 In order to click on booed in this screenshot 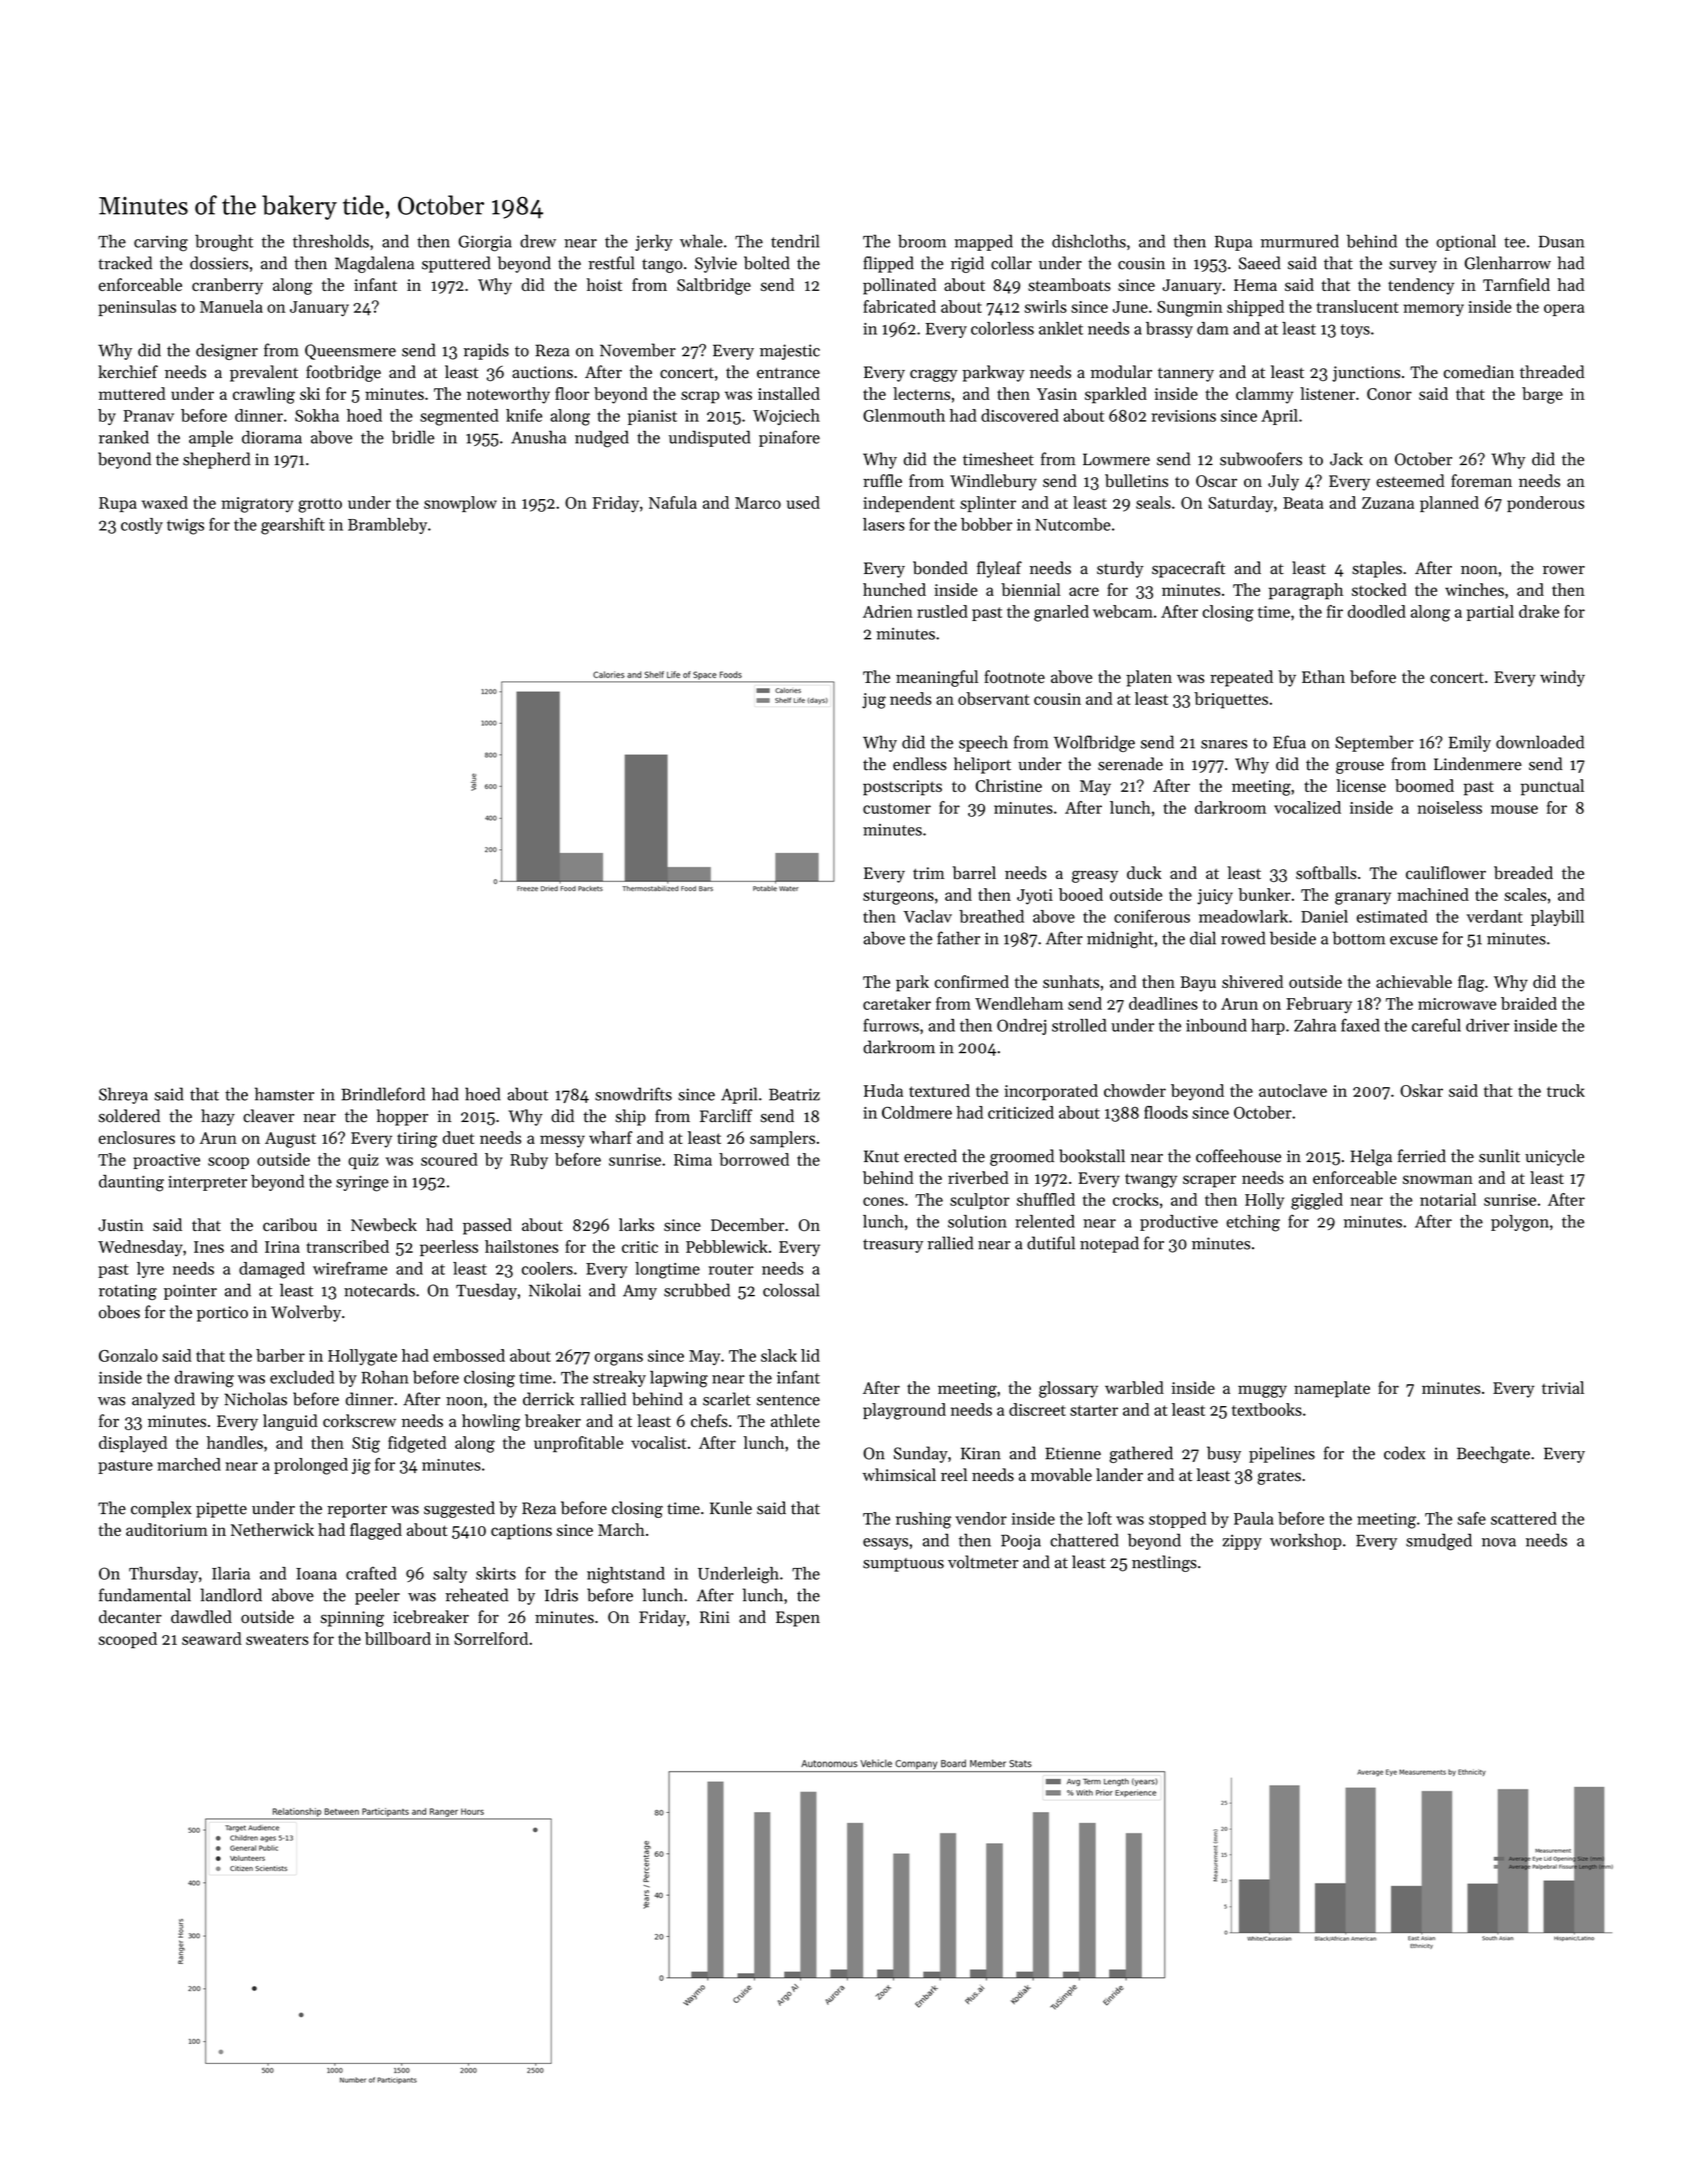, I will do `click(1081, 894)`.
